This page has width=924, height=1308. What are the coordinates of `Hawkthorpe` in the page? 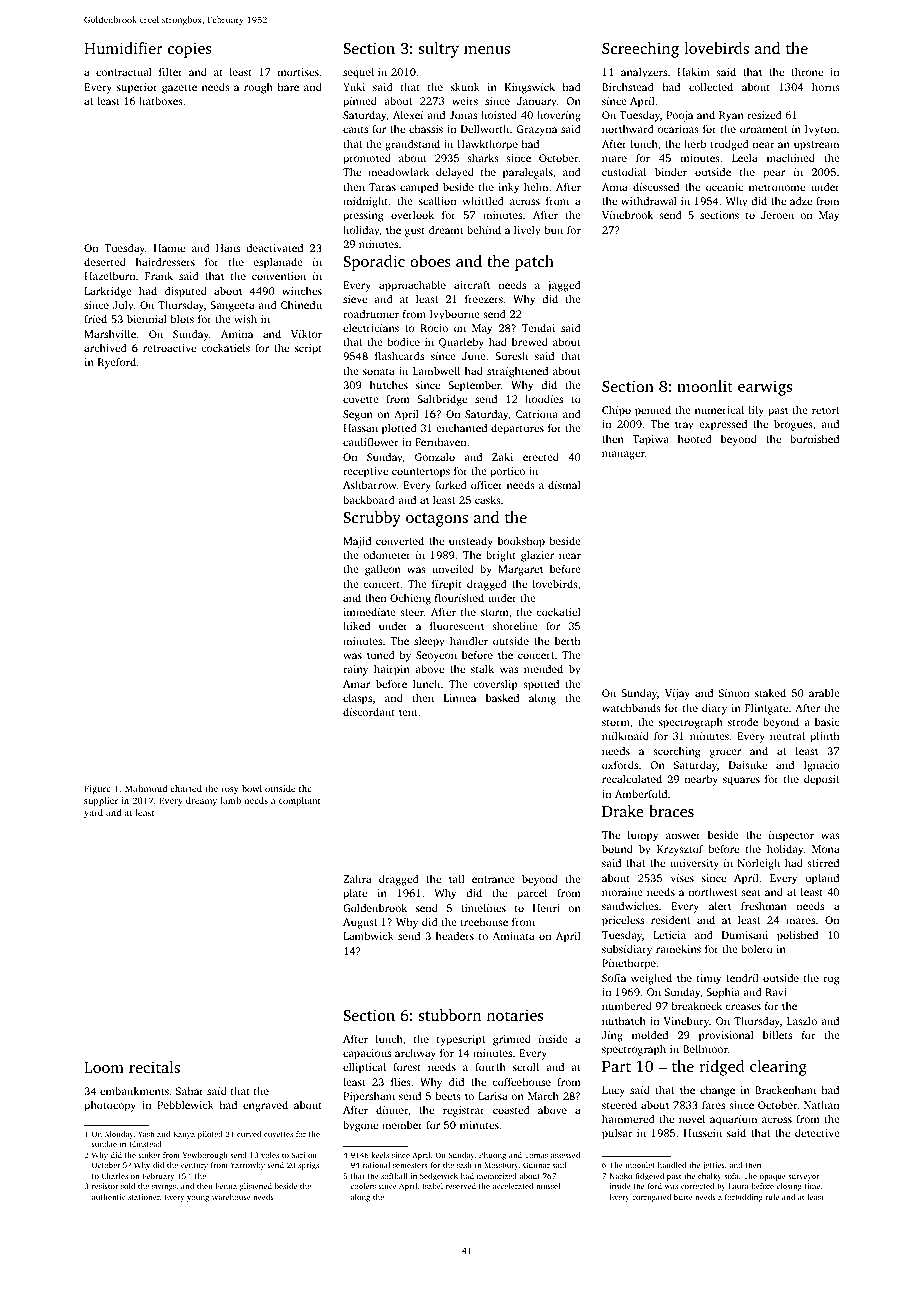 It's located at (487, 145).
